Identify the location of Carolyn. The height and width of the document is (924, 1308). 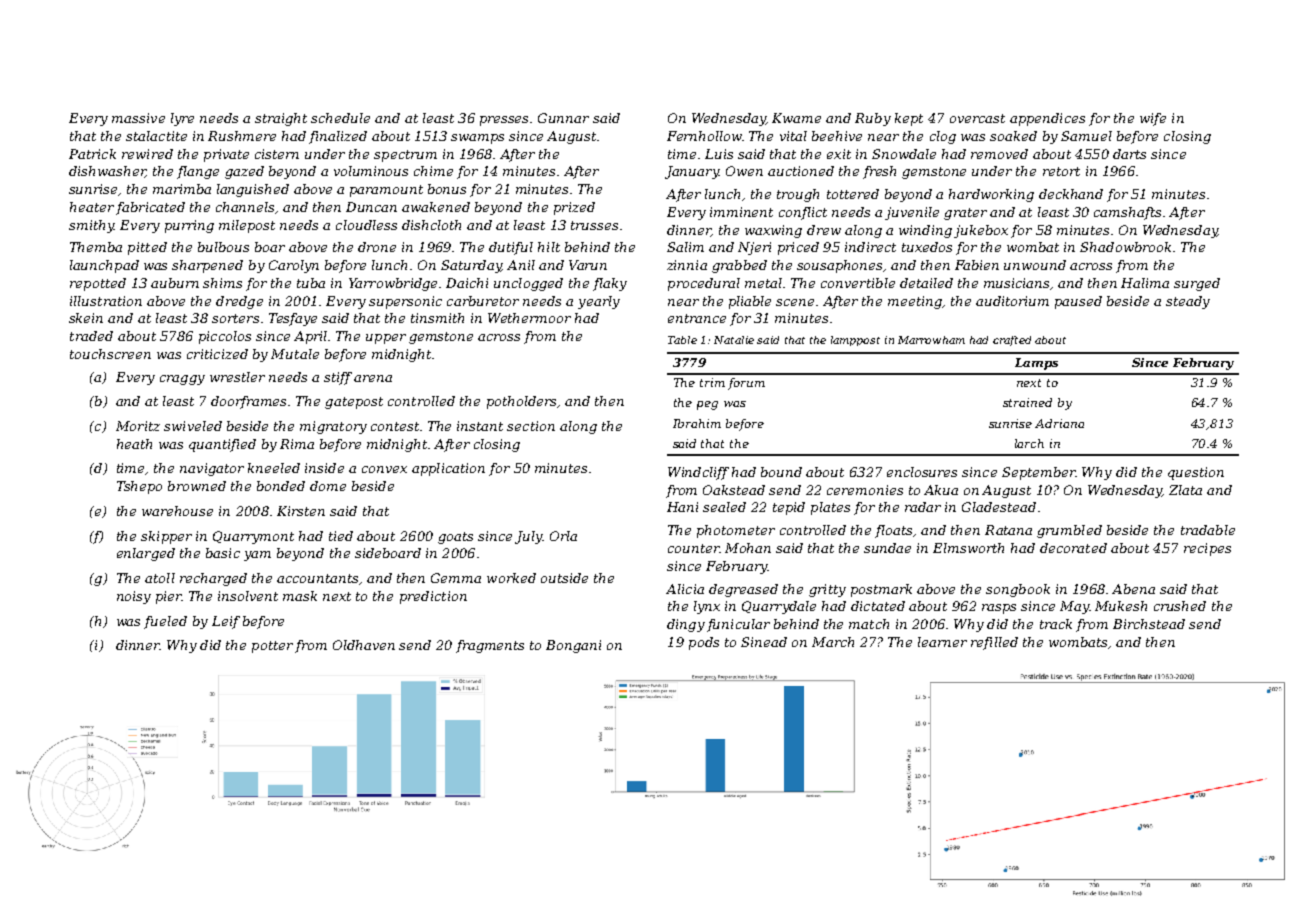
(294, 266).
